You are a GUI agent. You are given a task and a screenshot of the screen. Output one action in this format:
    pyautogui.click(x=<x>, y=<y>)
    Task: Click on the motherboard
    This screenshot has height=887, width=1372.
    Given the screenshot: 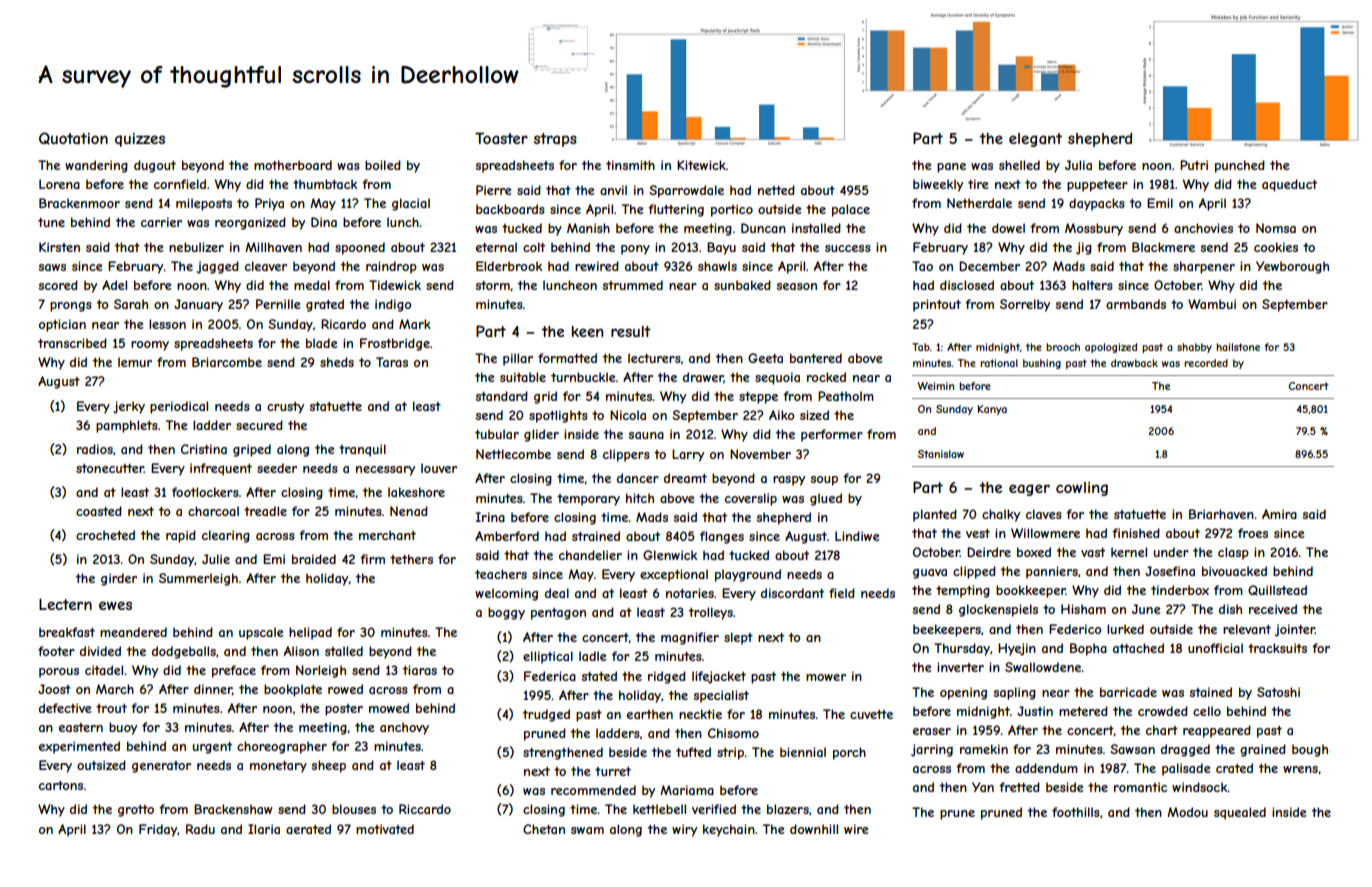 What is the action you would take?
    pyautogui.click(x=293, y=165)
